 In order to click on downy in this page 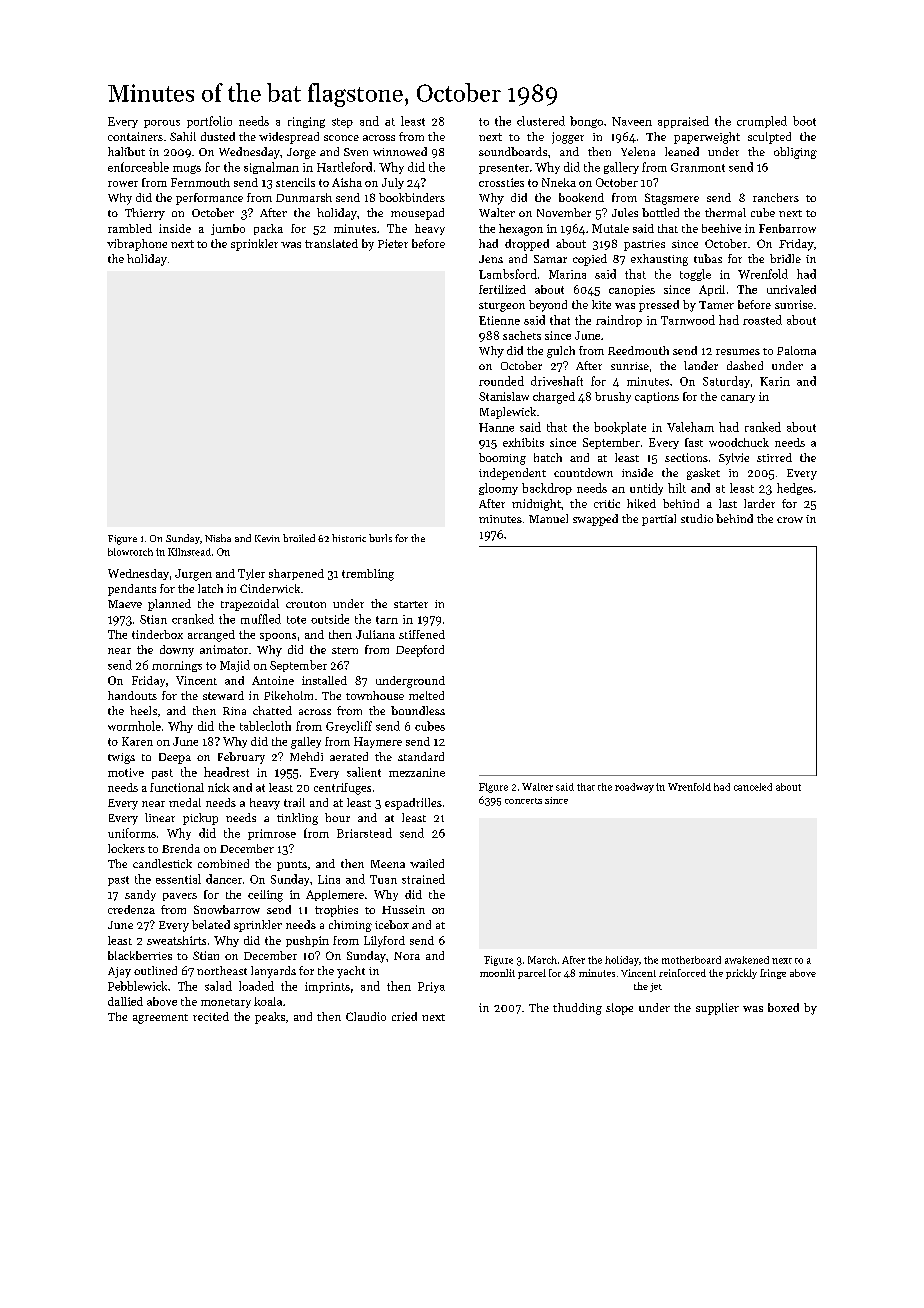, I will do `click(177, 651)`.
